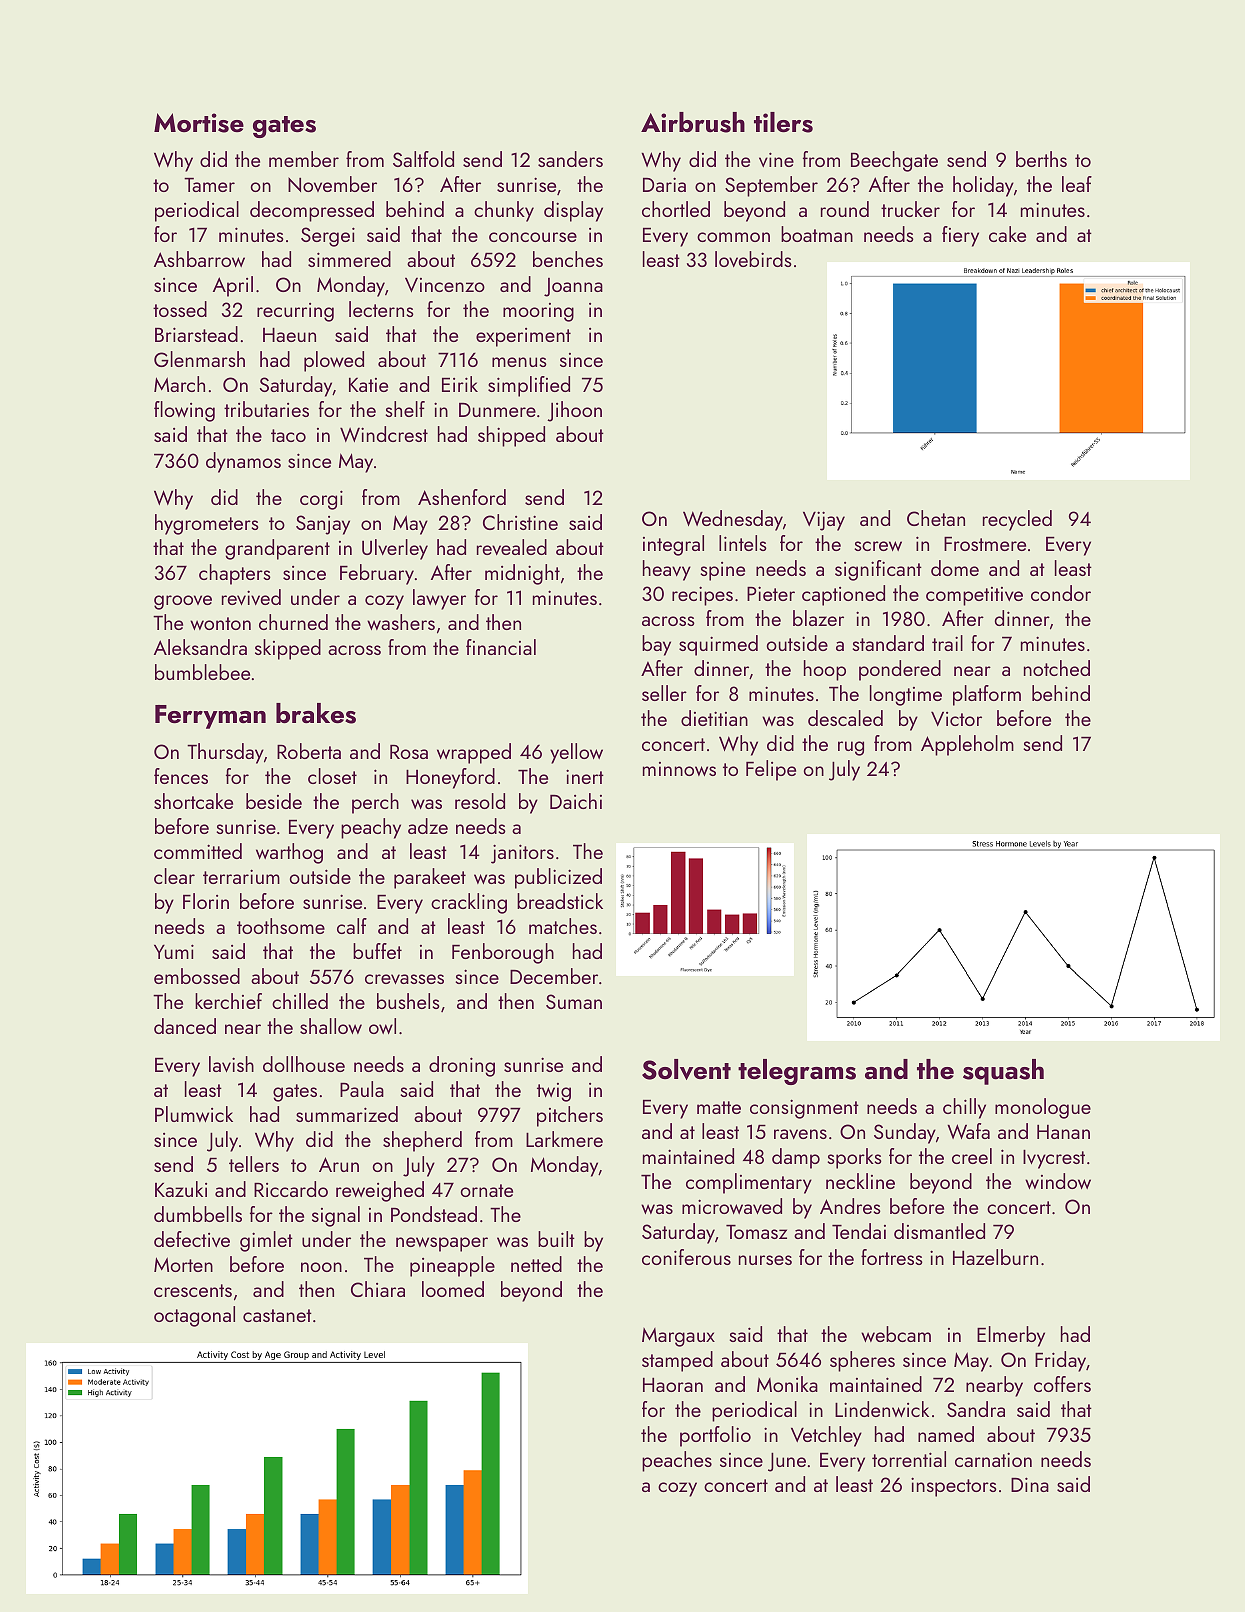  I want to click on groove, so click(183, 602).
